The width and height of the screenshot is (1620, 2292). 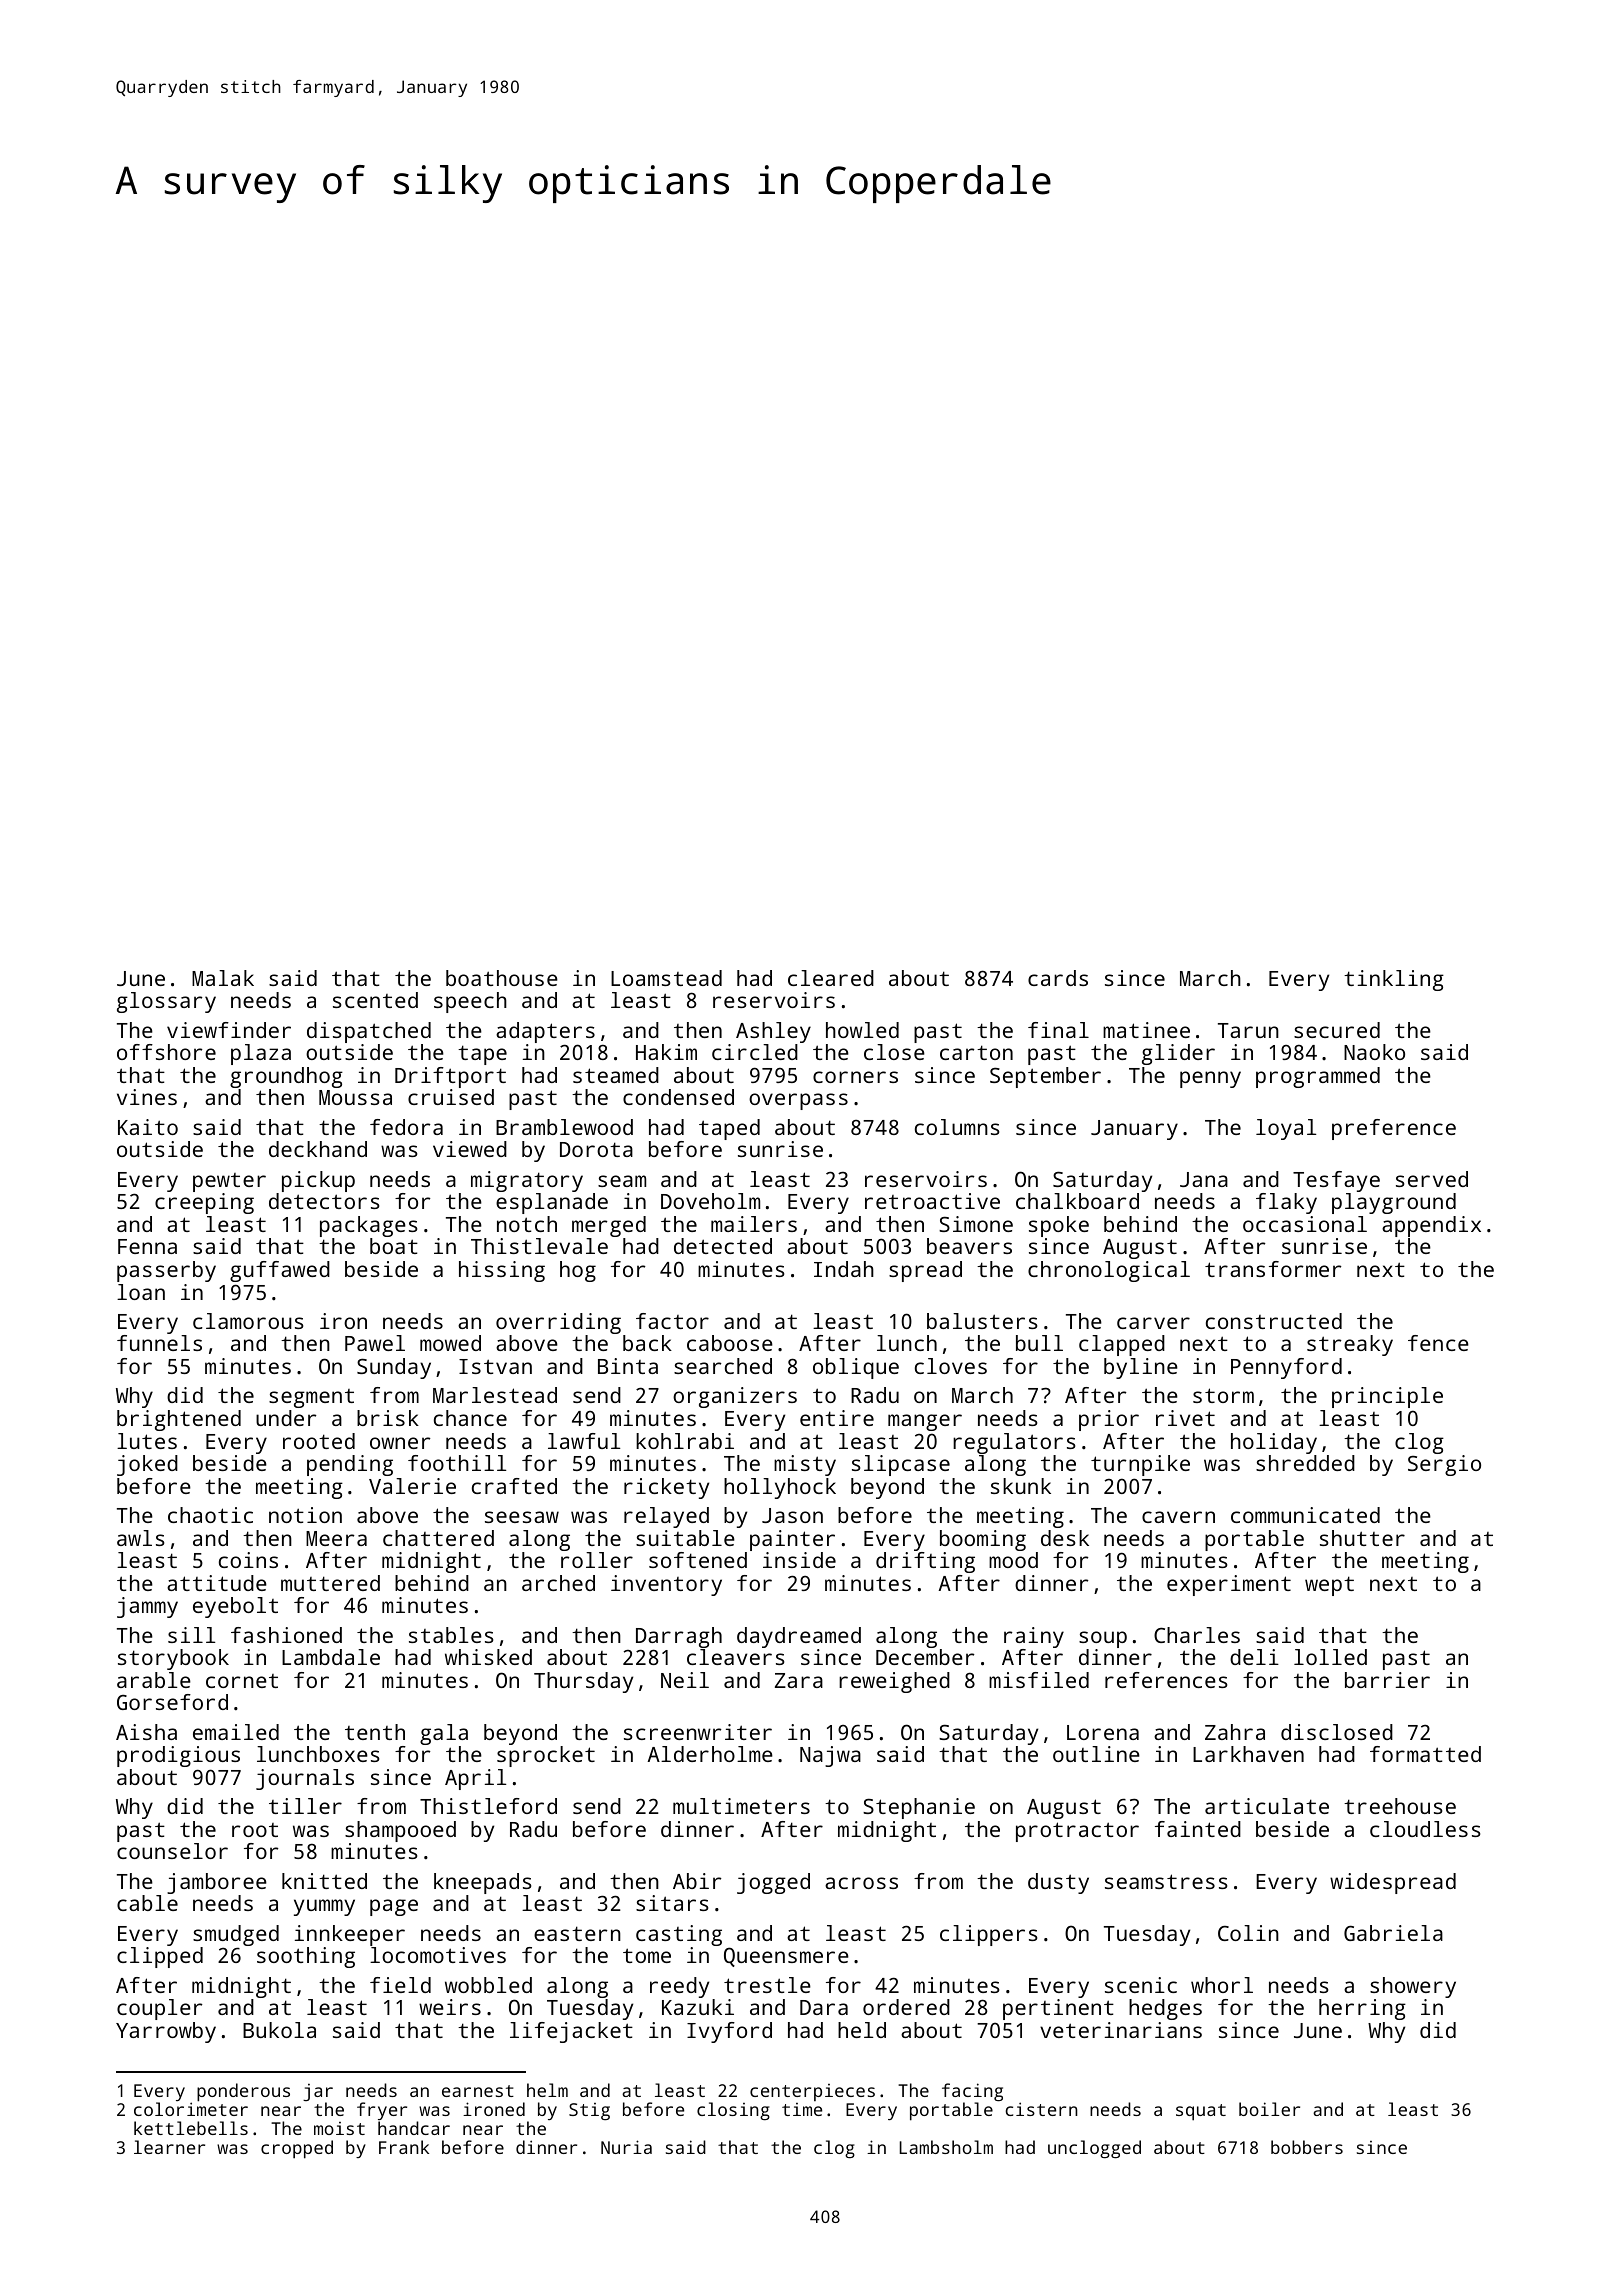 What do you see at coordinates (1248, 1030) in the screenshot?
I see `Tarun` at bounding box center [1248, 1030].
